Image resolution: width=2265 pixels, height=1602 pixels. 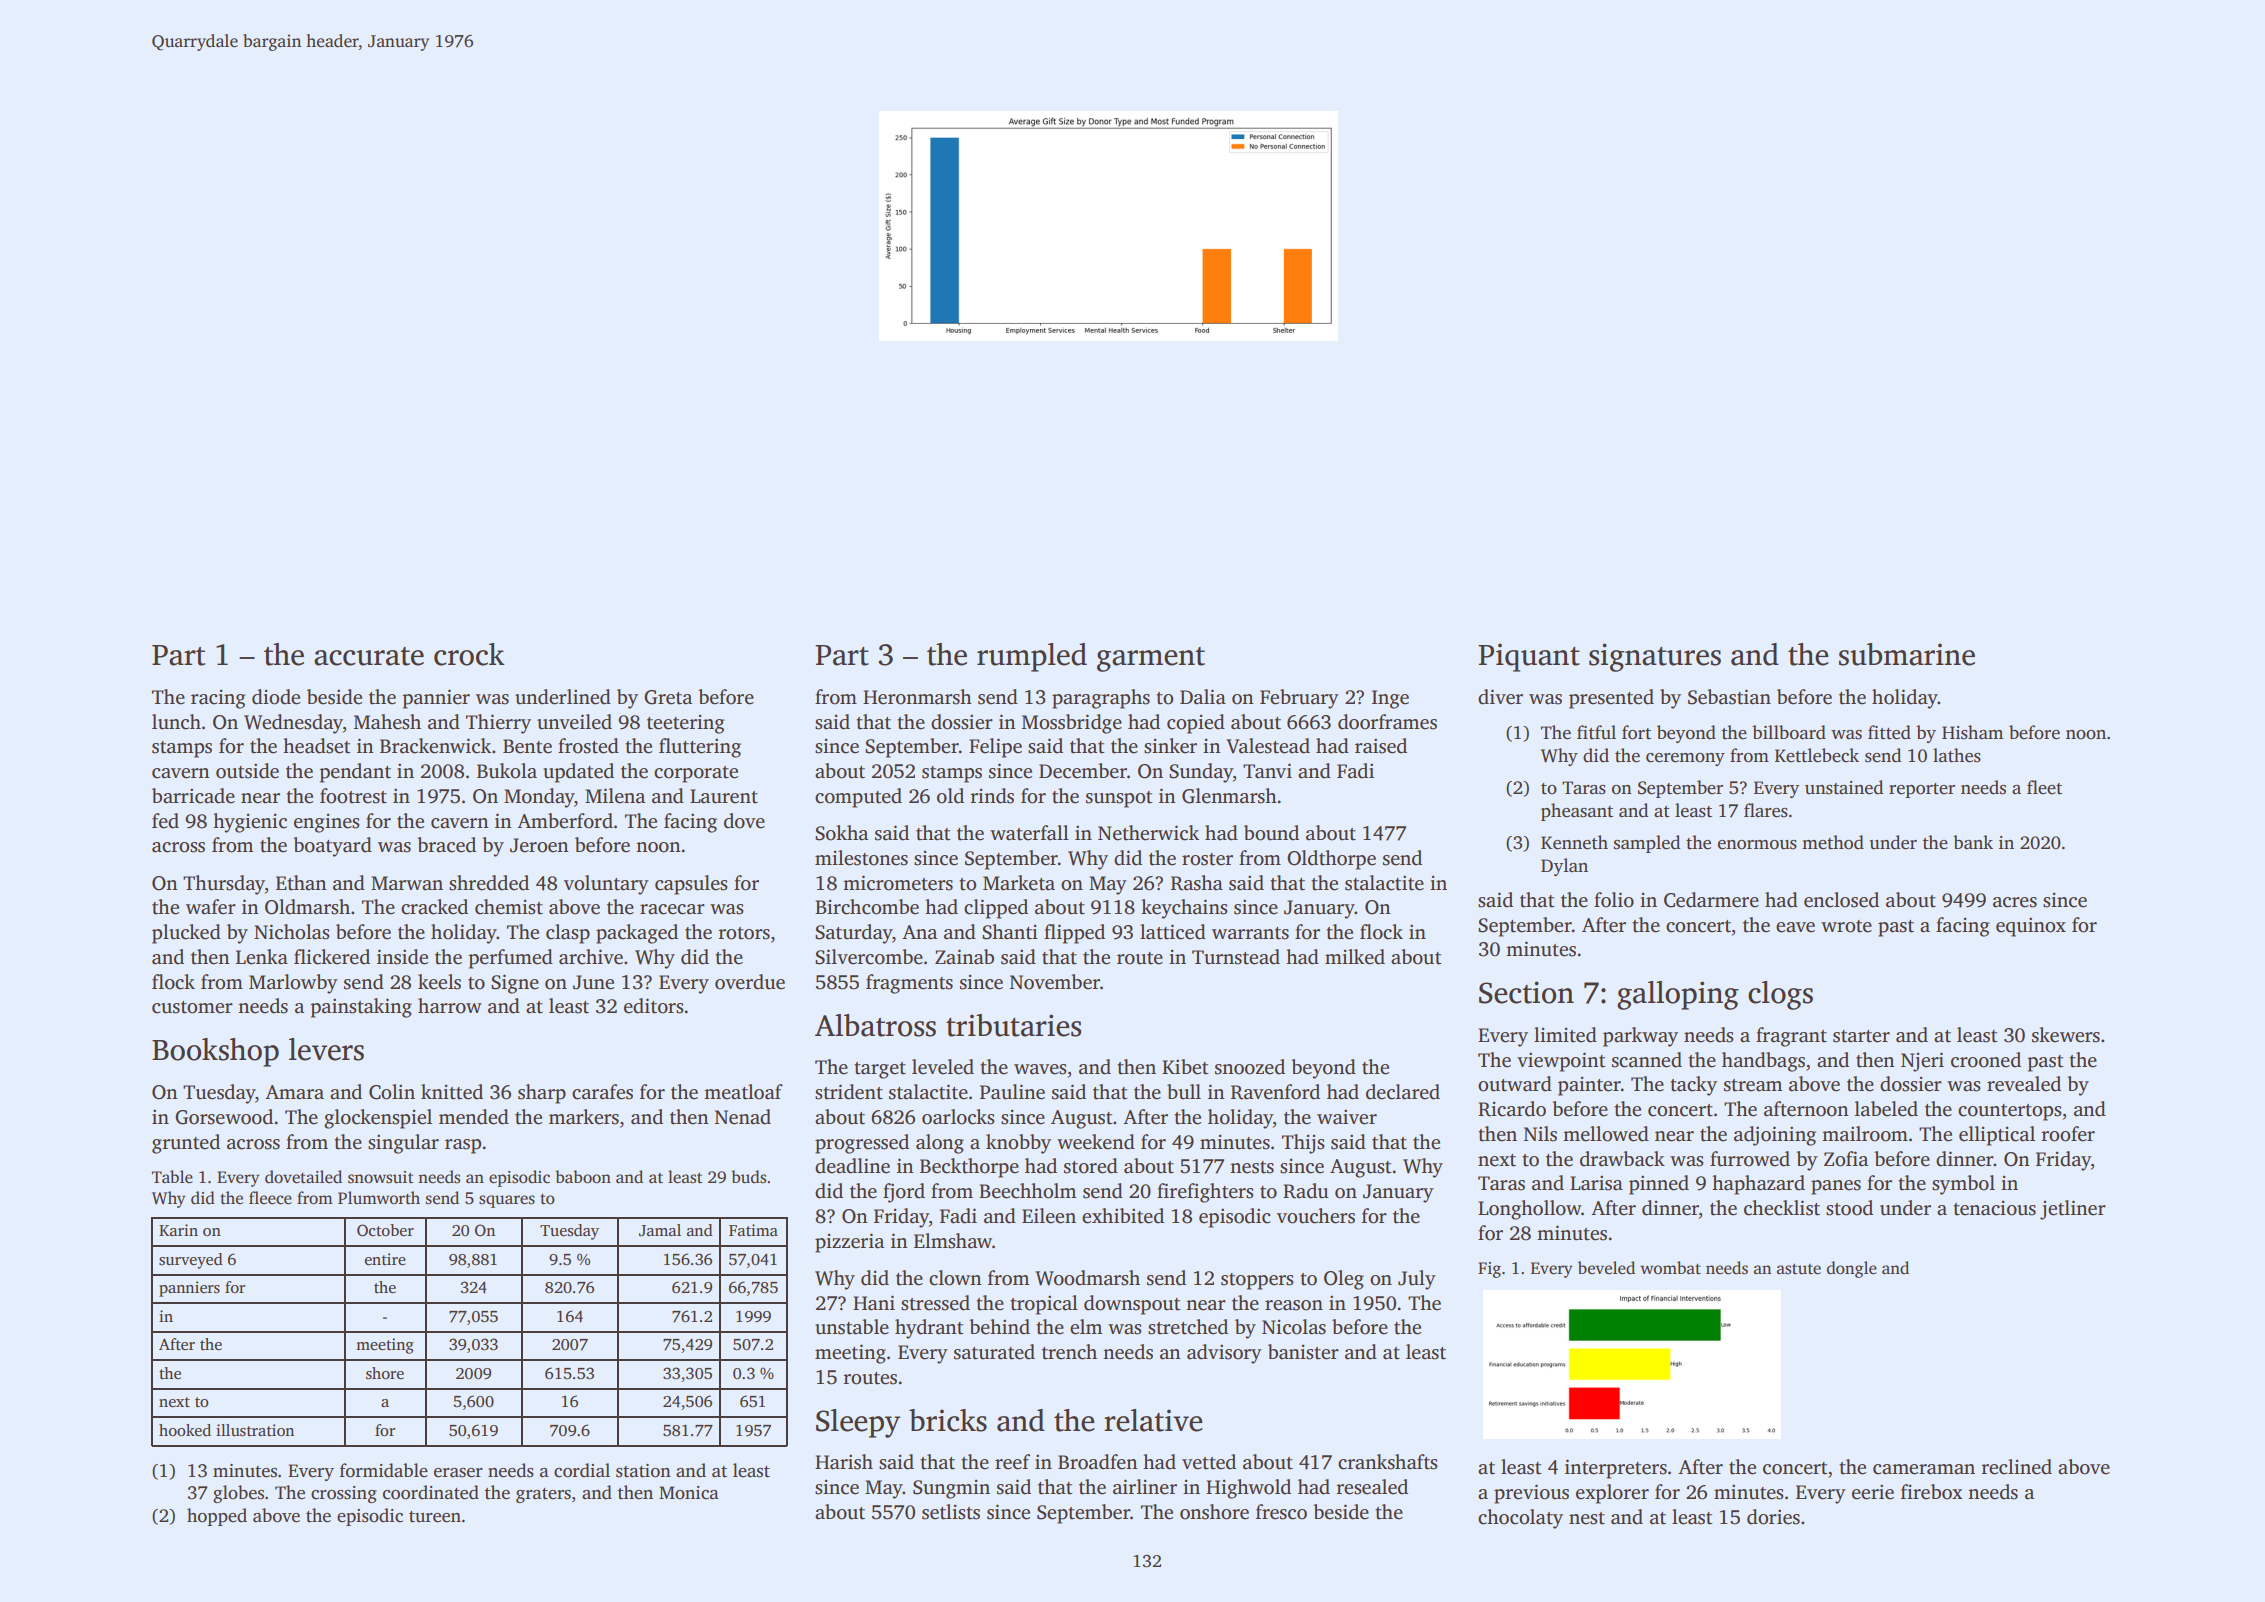 I want to click on levers, so click(x=326, y=1049).
